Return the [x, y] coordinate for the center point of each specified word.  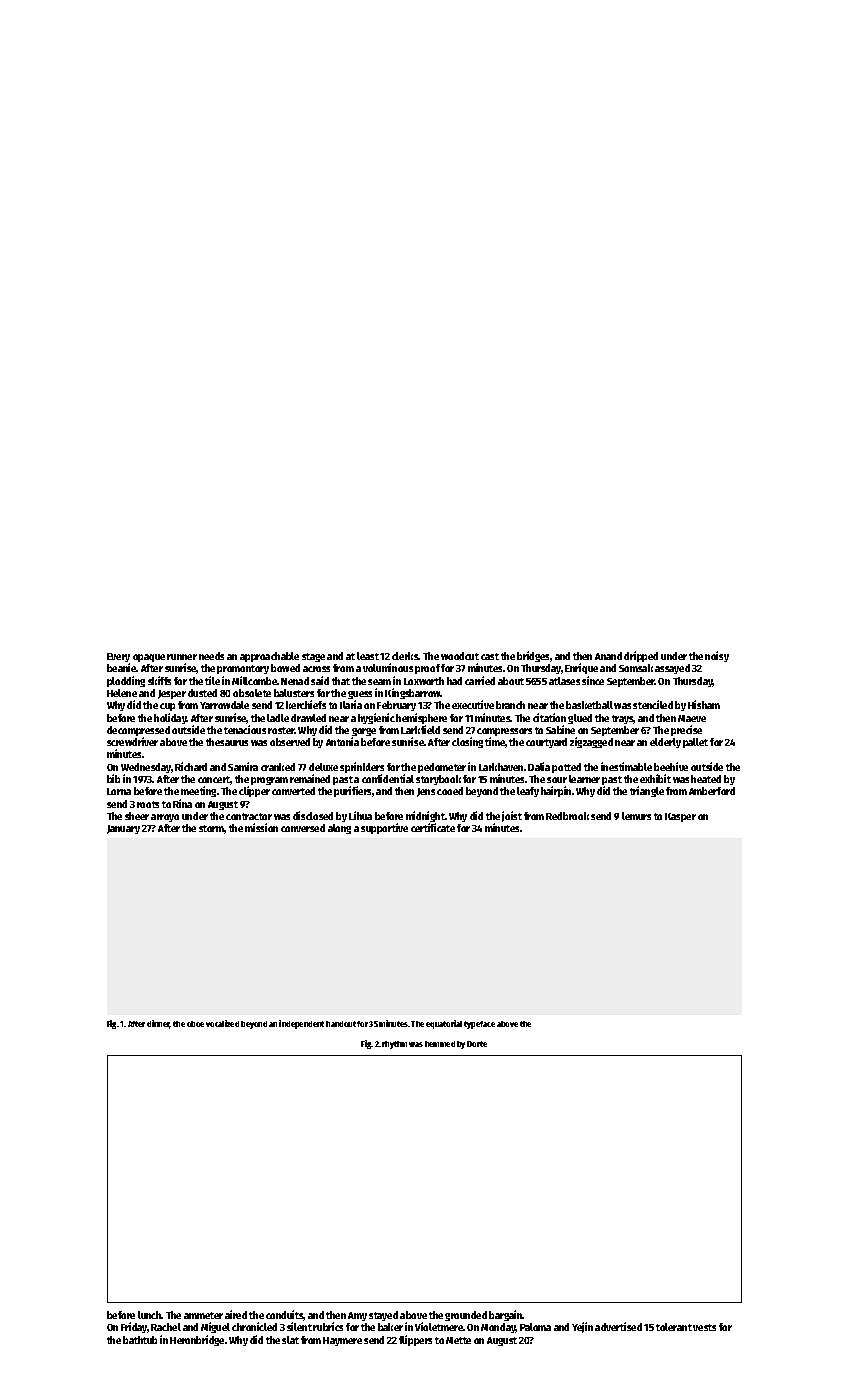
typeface [479, 1025]
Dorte [477, 1044]
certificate [433, 827]
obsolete [252, 693]
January [123, 829]
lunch [150, 1315]
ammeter [203, 1315]
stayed [383, 1316]
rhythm [394, 1045]
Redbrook [567, 816]
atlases [564, 681]
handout [341, 1024]
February [396, 706]
